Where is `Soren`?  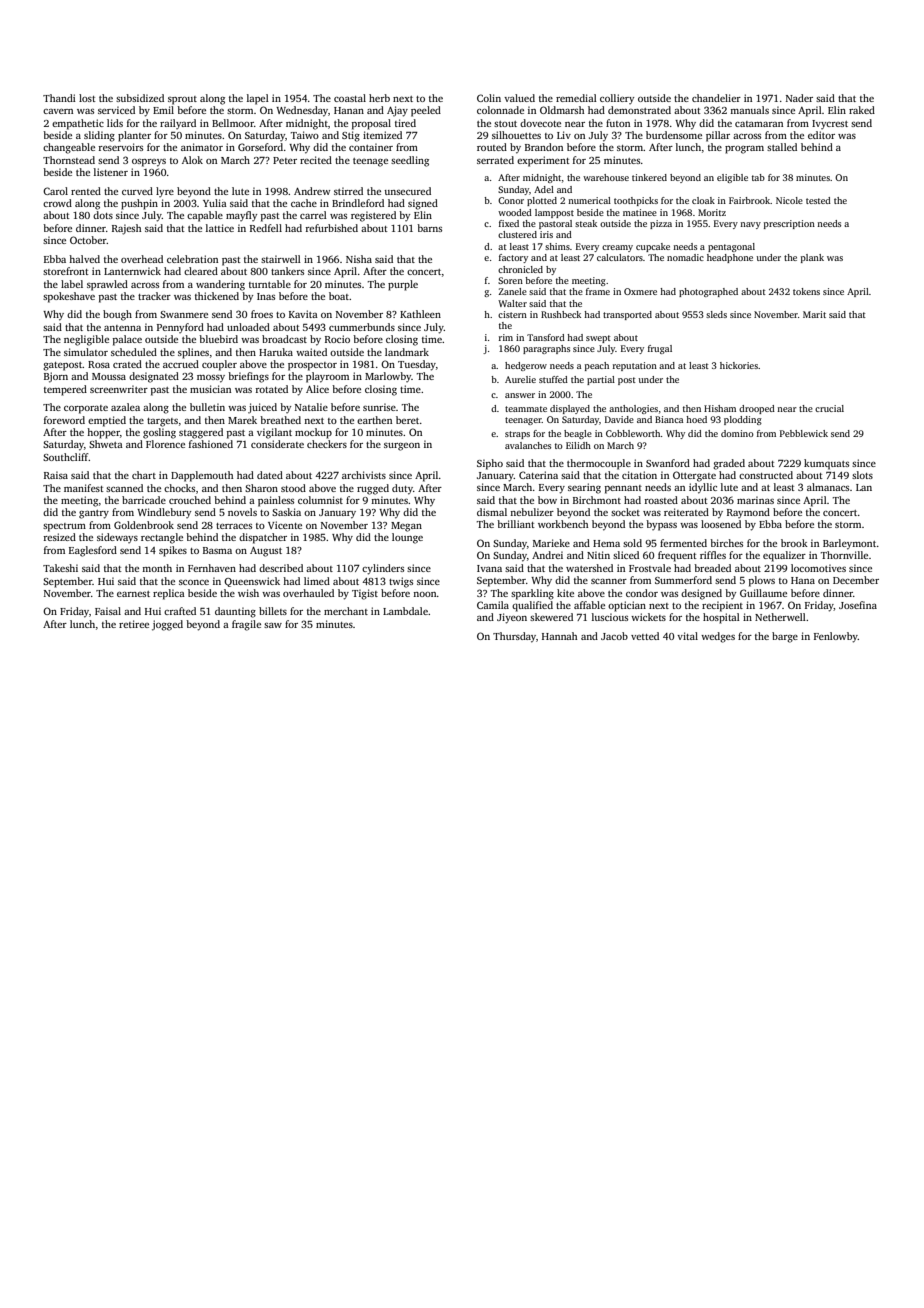 Soren is located at coordinates (510, 280).
